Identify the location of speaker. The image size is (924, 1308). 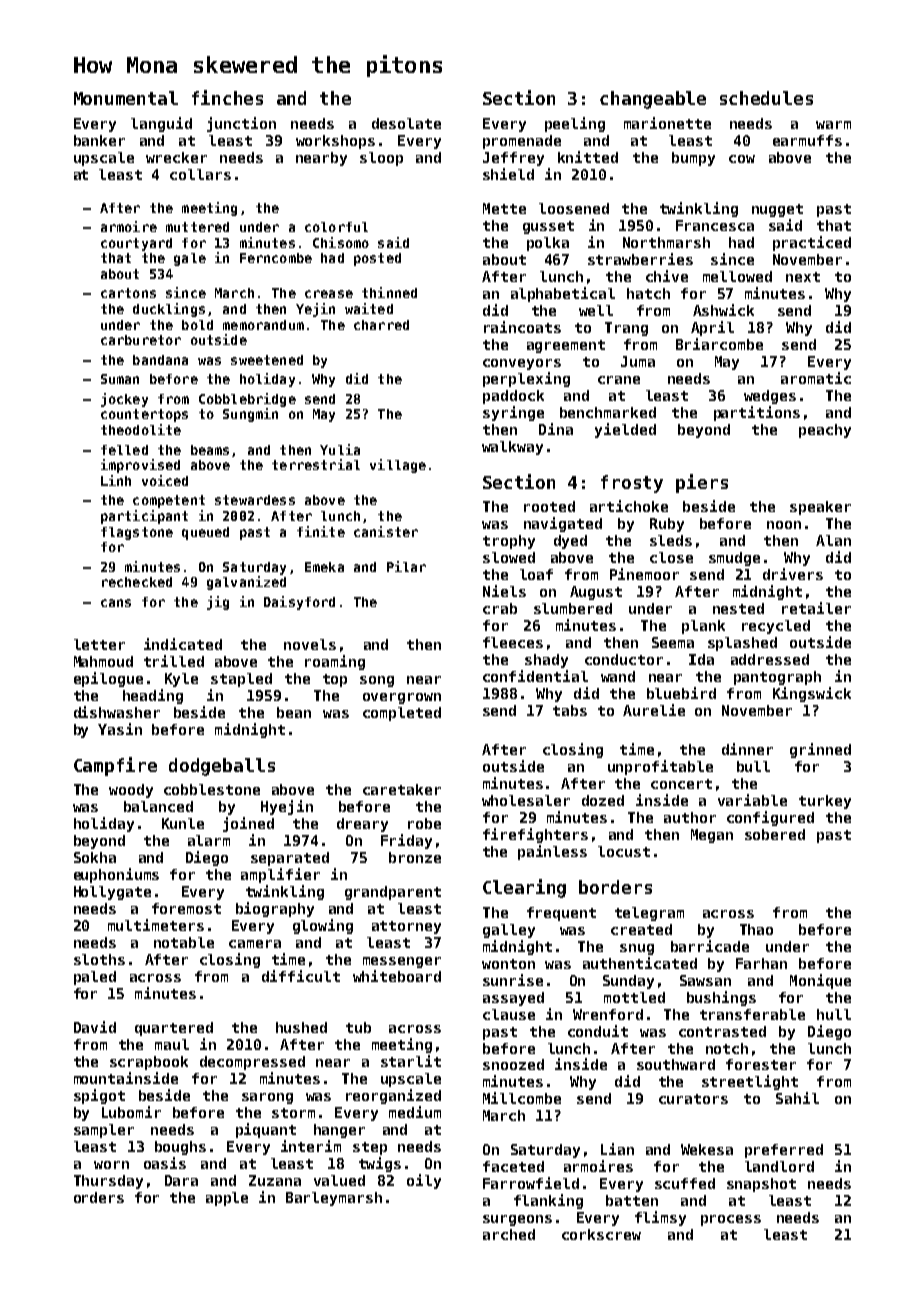
(820, 508).
